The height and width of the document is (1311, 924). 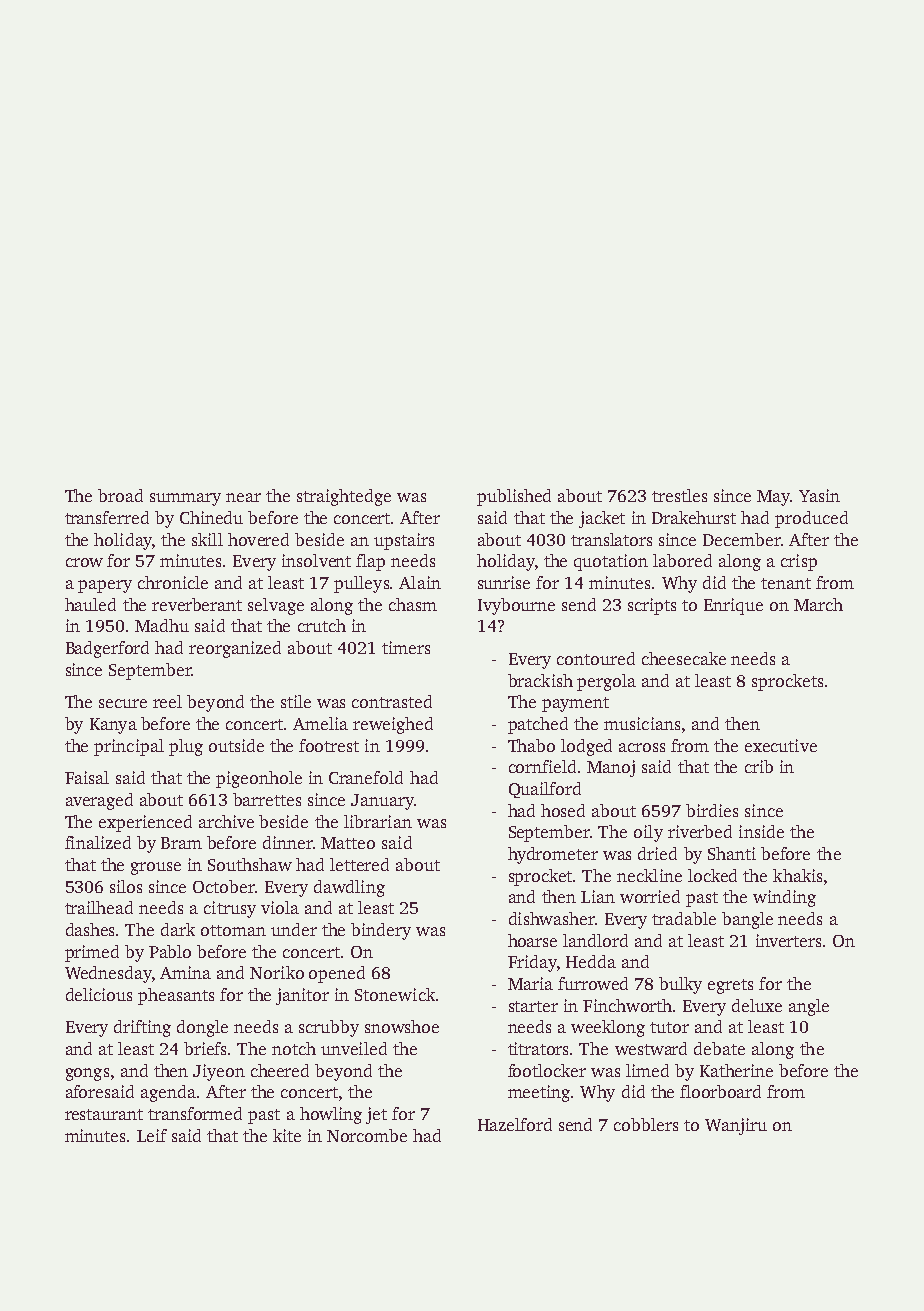 What do you see at coordinates (392, 701) in the document?
I see `contrasted` at bounding box center [392, 701].
